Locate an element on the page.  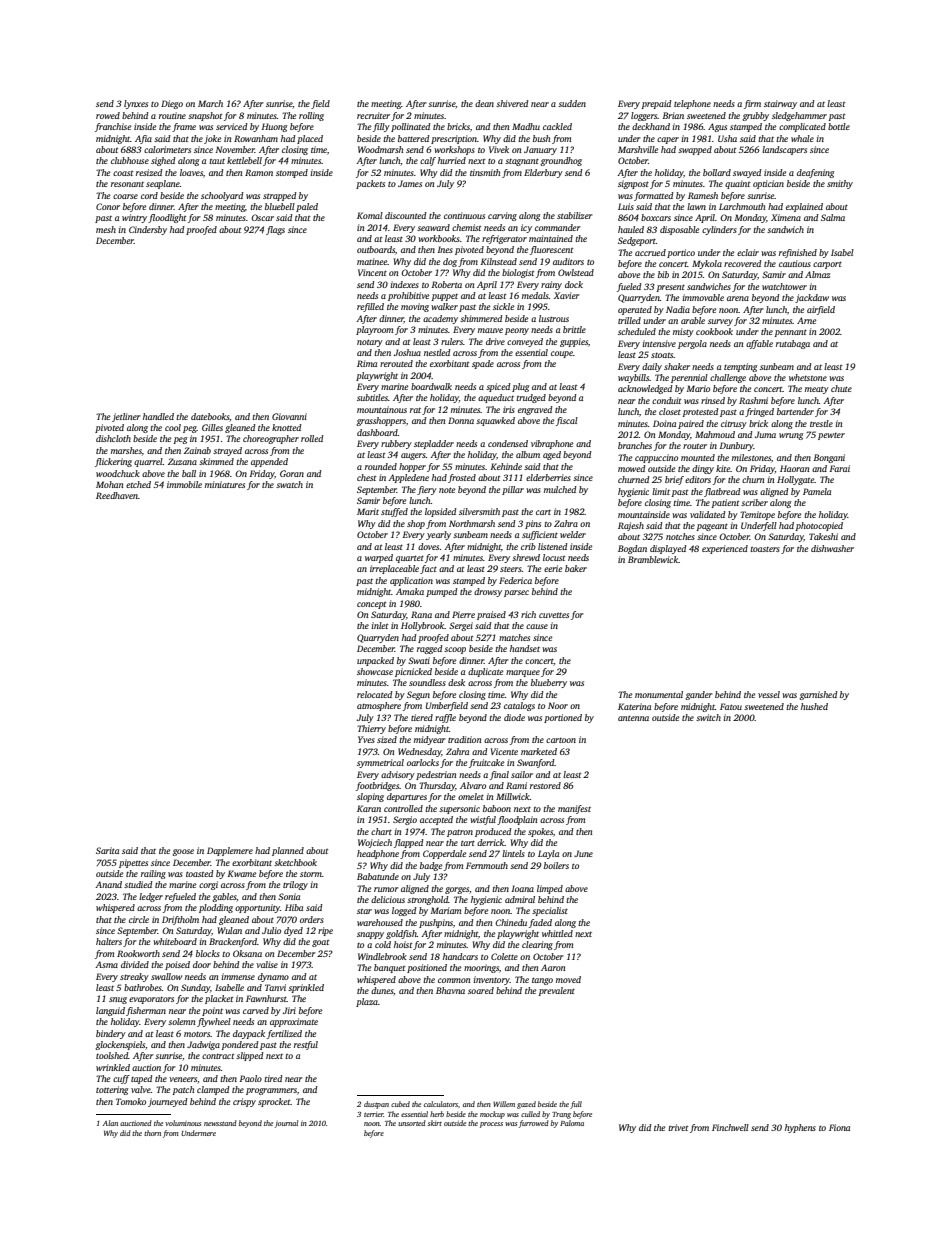
lynxes is located at coordinates (136, 104).
